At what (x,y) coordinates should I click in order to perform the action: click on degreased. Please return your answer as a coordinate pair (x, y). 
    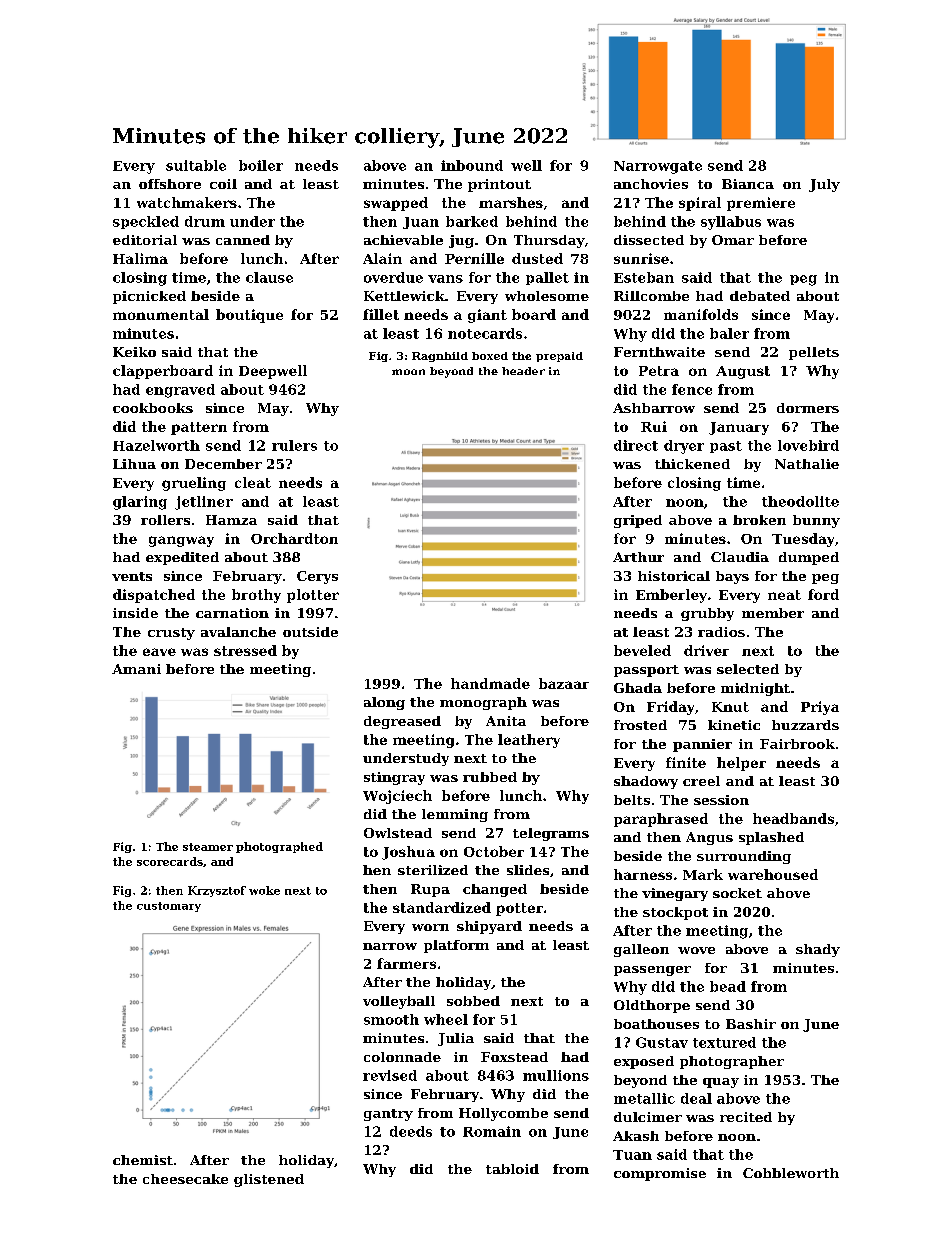
    Looking at the image, I should click on (402, 722).
